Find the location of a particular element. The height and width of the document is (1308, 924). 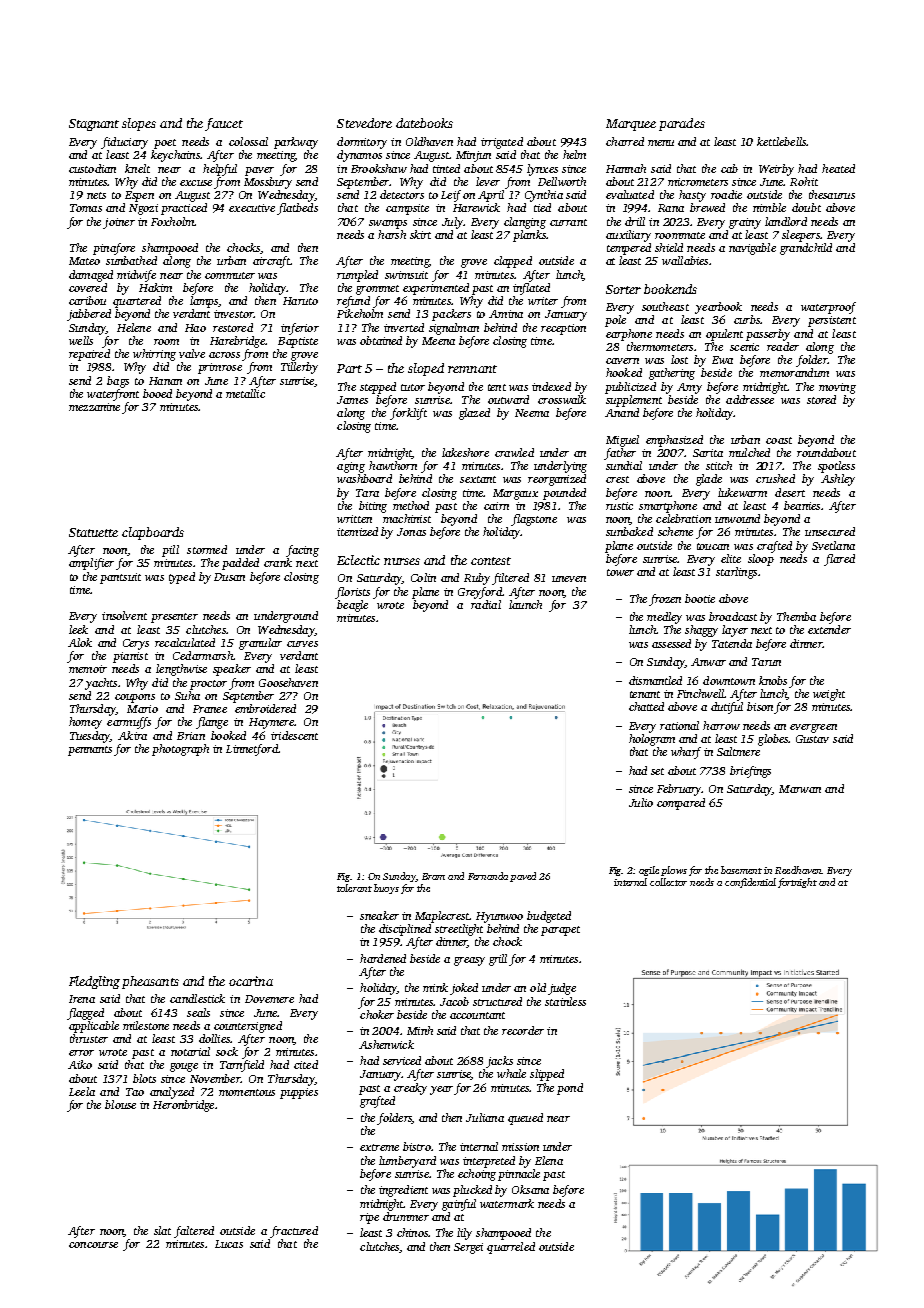

Juliana is located at coordinates (485, 1117).
